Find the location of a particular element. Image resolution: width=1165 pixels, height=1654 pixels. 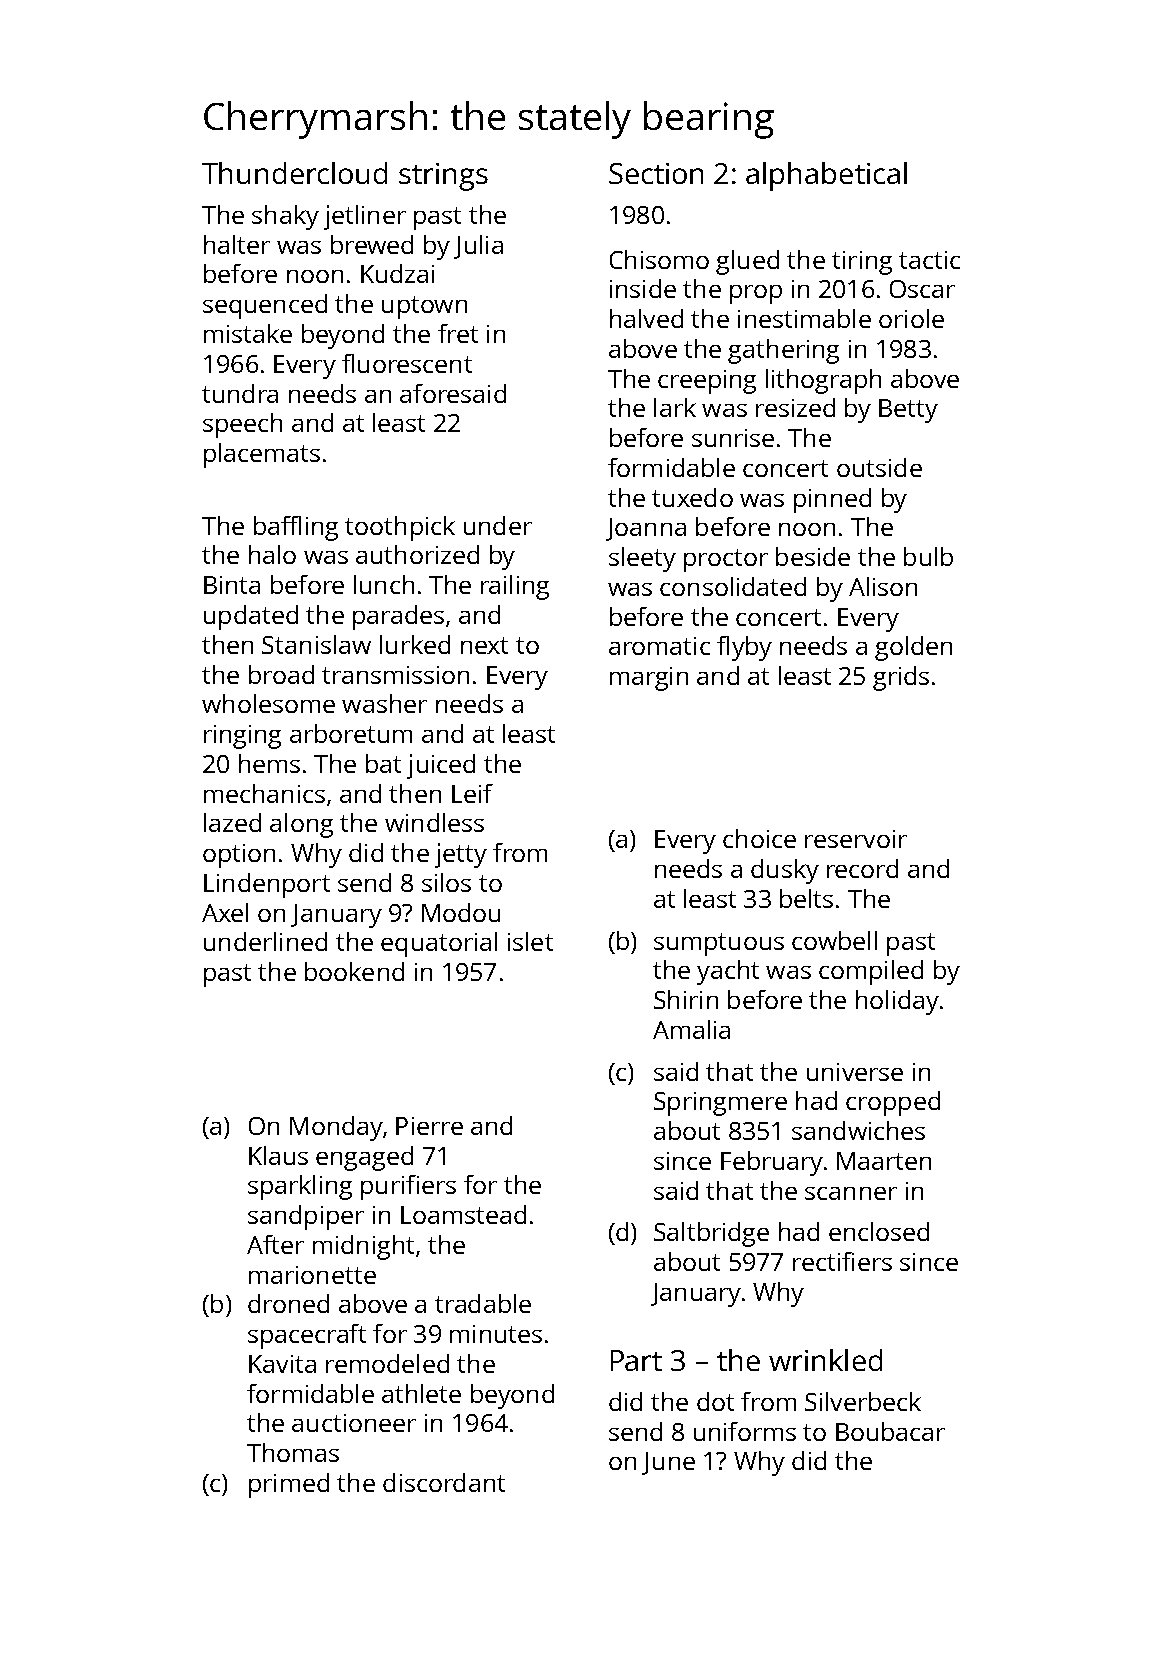

baffling is located at coordinates (296, 528).
